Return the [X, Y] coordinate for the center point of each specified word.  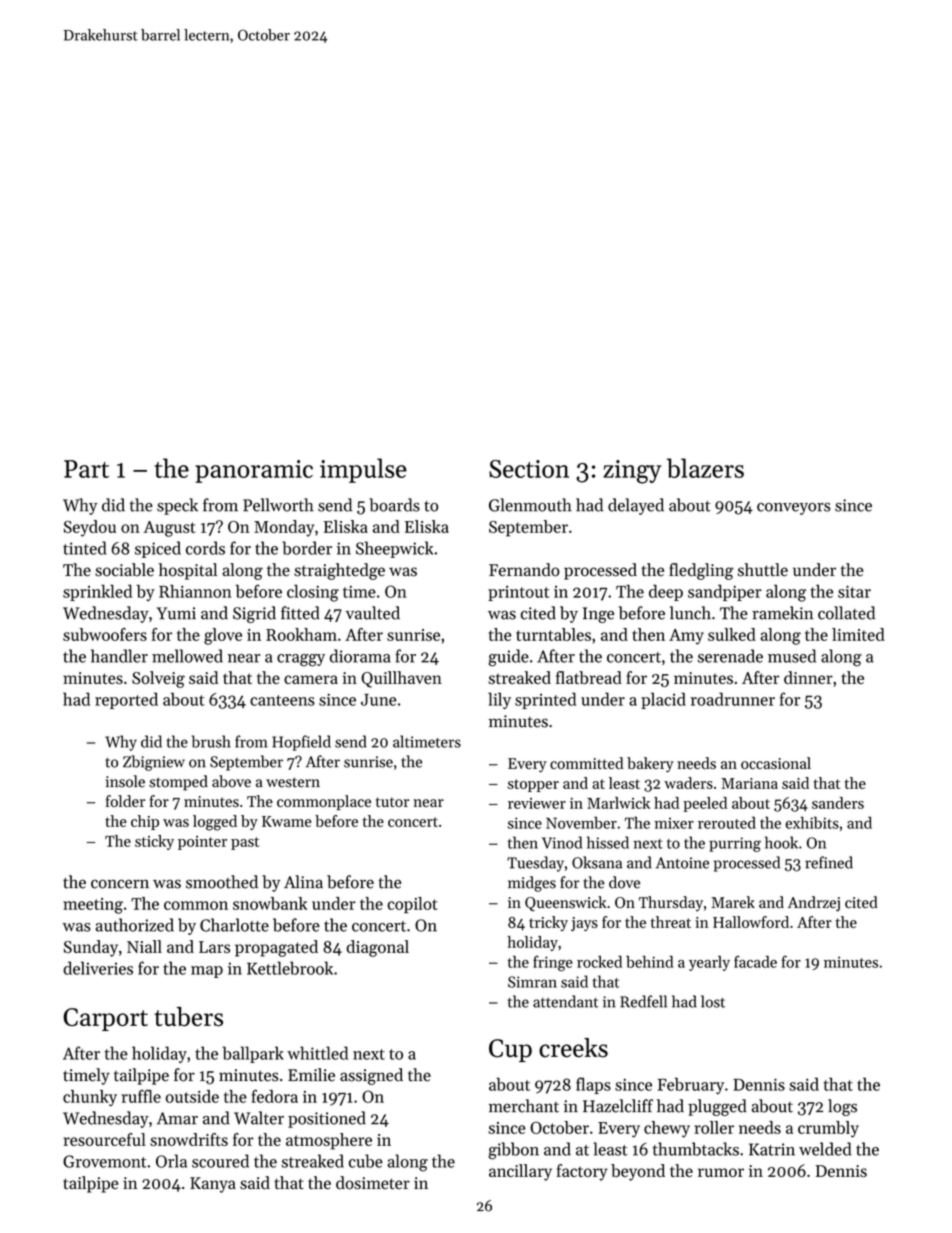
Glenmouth [530, 505]
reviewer [537, 803]
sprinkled [97, 593]
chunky [90, 1098]
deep [666, 593]
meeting [93, 906]
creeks [573, 1048]
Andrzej [814, 904]
